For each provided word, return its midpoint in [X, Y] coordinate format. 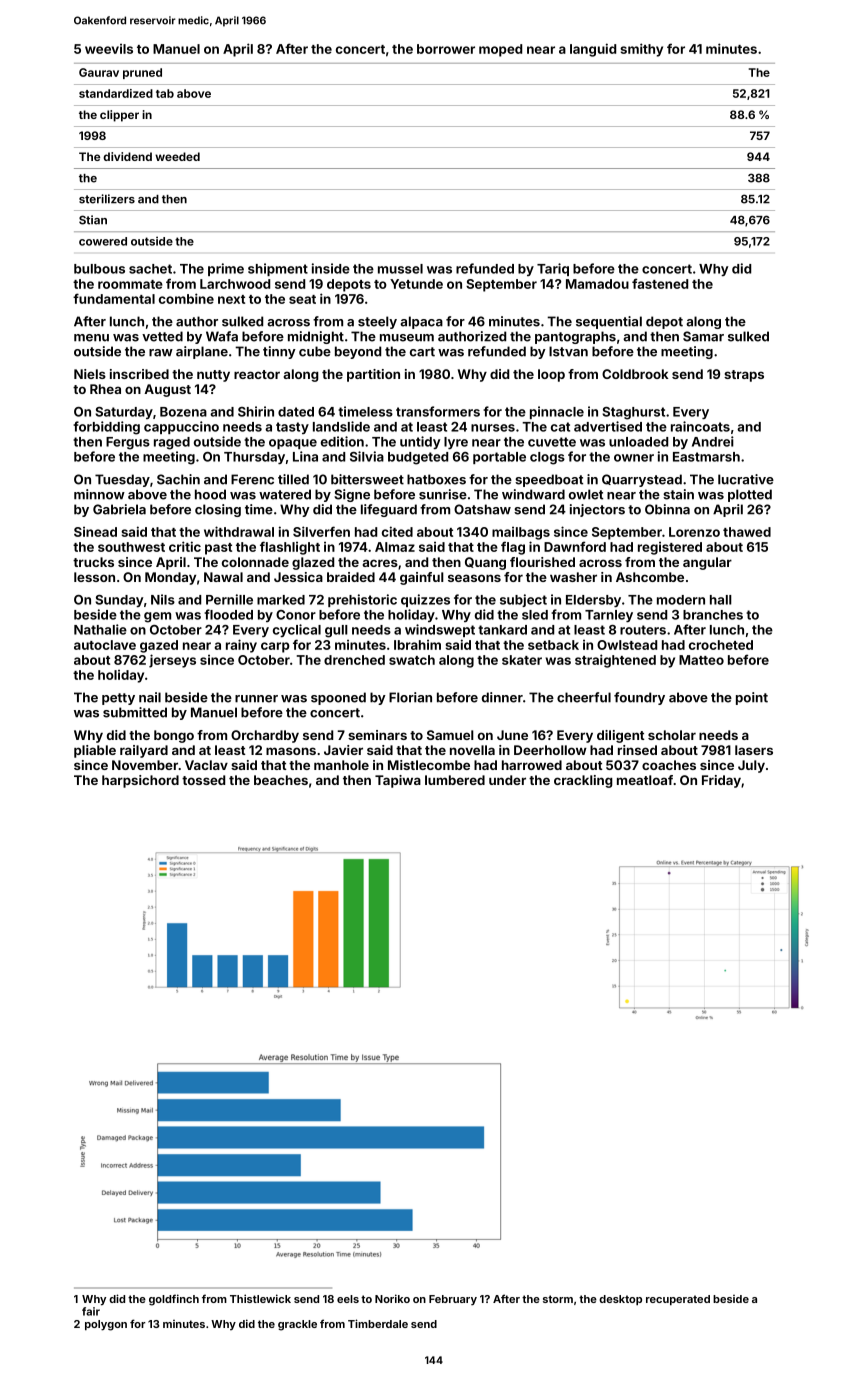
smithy [641, 50]
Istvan [568, 351]
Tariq [553, 269]
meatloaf [645, 780]
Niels [90, 374]
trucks [93, 562]
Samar [703, 336]
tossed [203, 780]
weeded [177, 156]
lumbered [455, 780]
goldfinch [174, 1300]
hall [721, 600]
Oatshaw [482, 509]
